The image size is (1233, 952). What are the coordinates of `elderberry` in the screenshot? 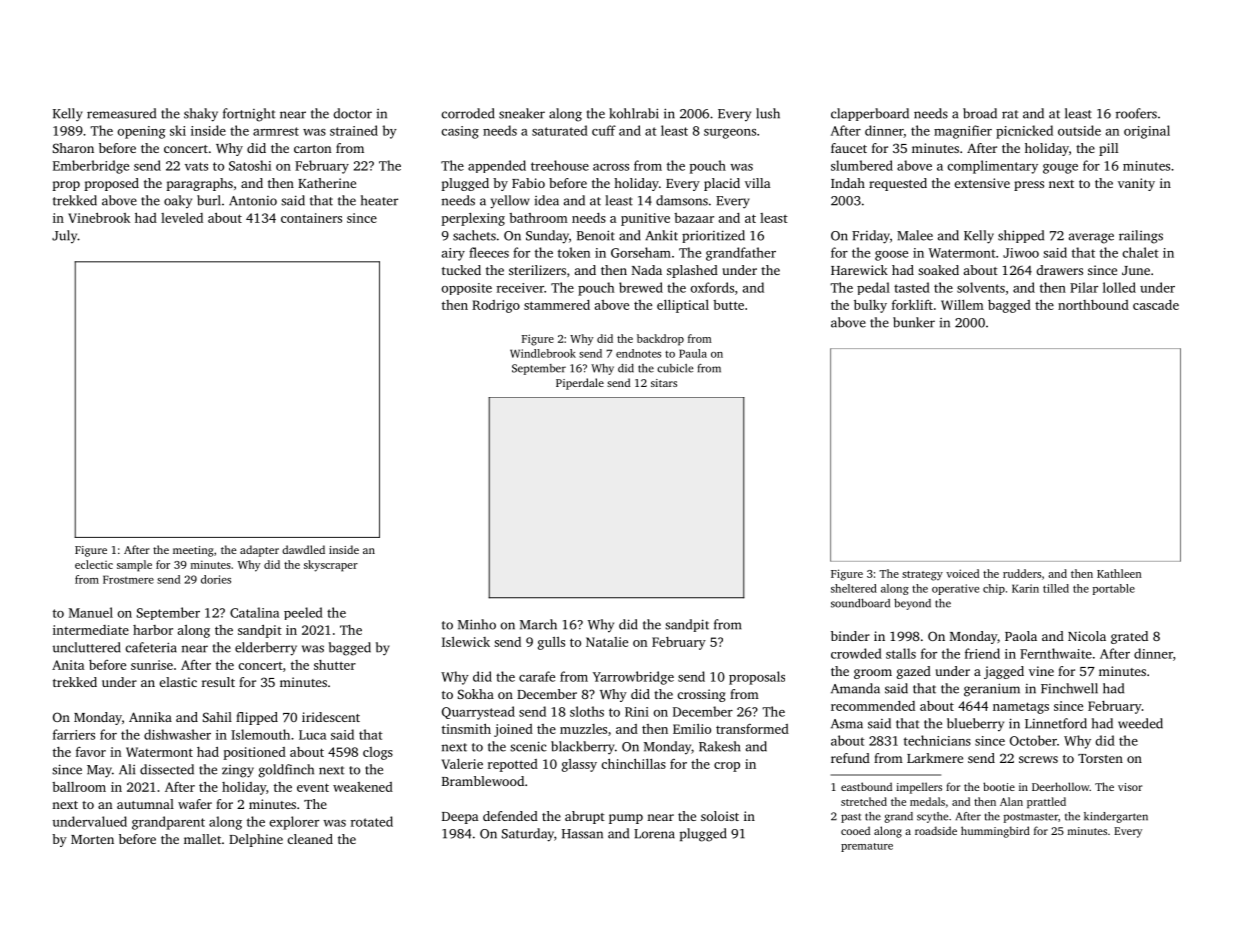 It's located at (266, 649).
